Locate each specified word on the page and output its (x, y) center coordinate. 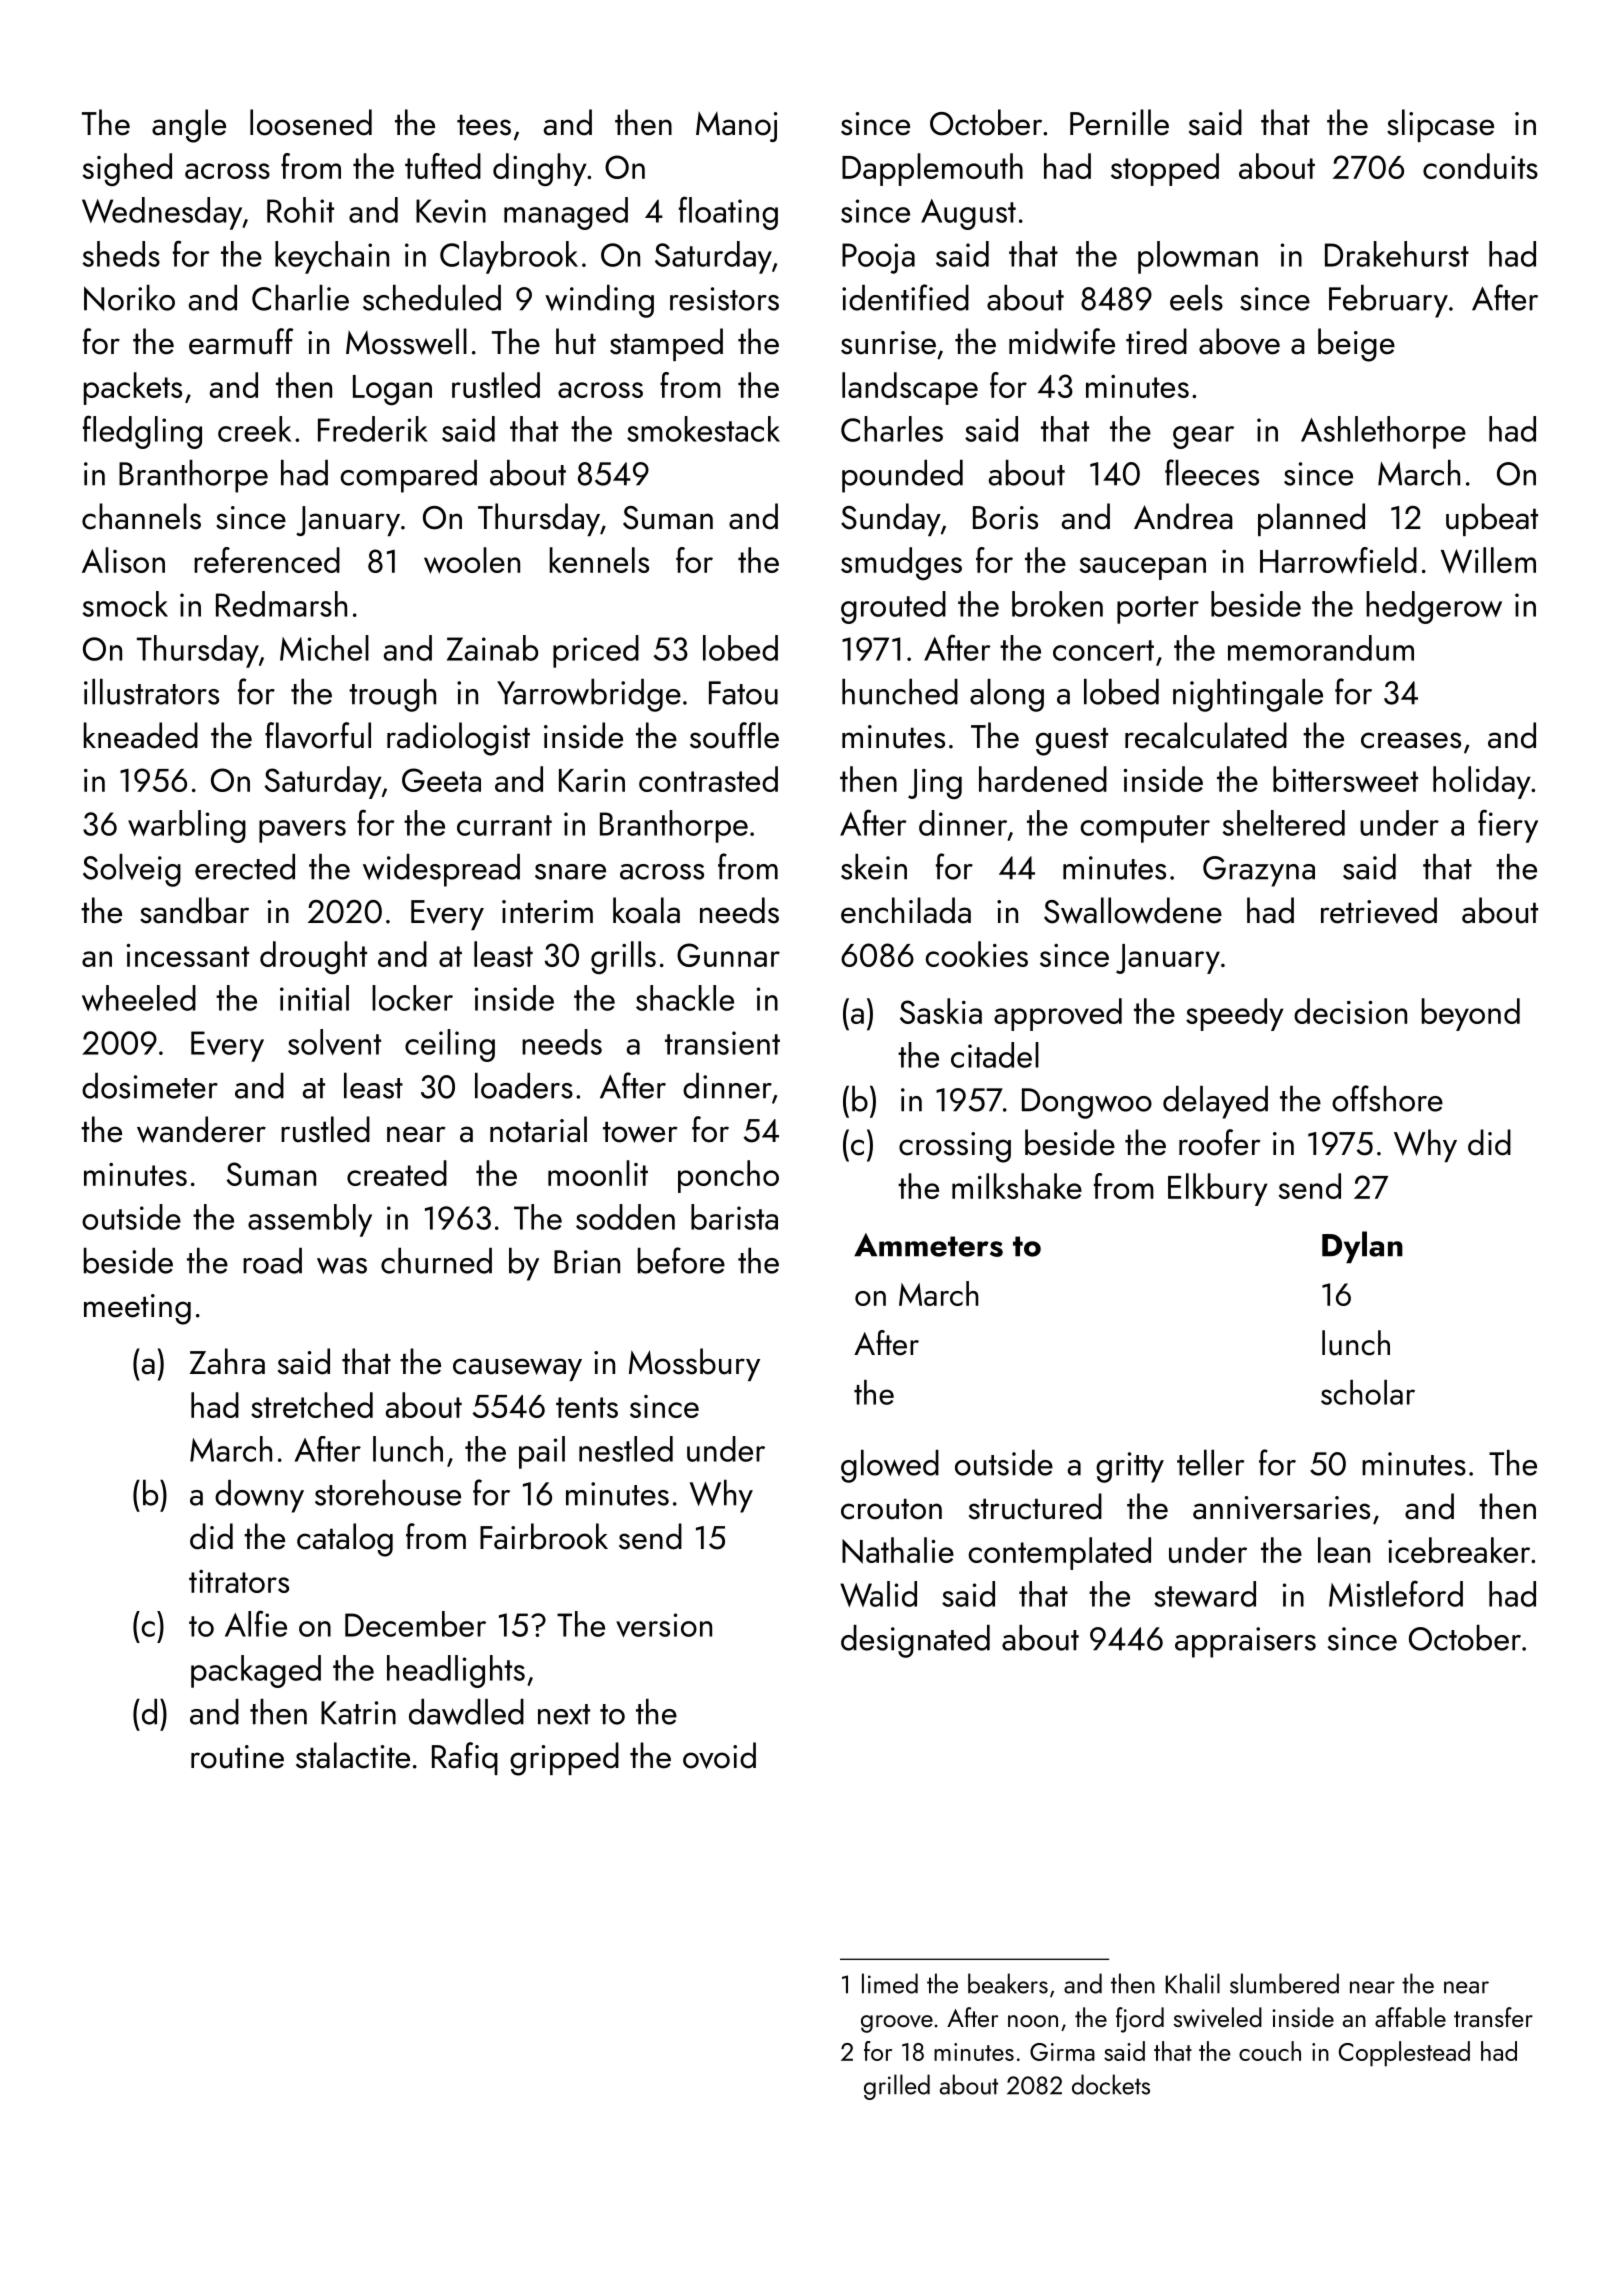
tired (1156, 341)
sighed (127, 169)
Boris (1005, 518)
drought (313, 957)
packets (133, 388)
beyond (1471, 1014)
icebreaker (1459, 1550)
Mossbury (694, 1364)
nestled (626, 1449)
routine (237, 1757)
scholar (1368, 1392)
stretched (312, 1405)
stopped (1165, 169)
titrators (239, 1581)
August (968, 214)
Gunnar (728, 955)
